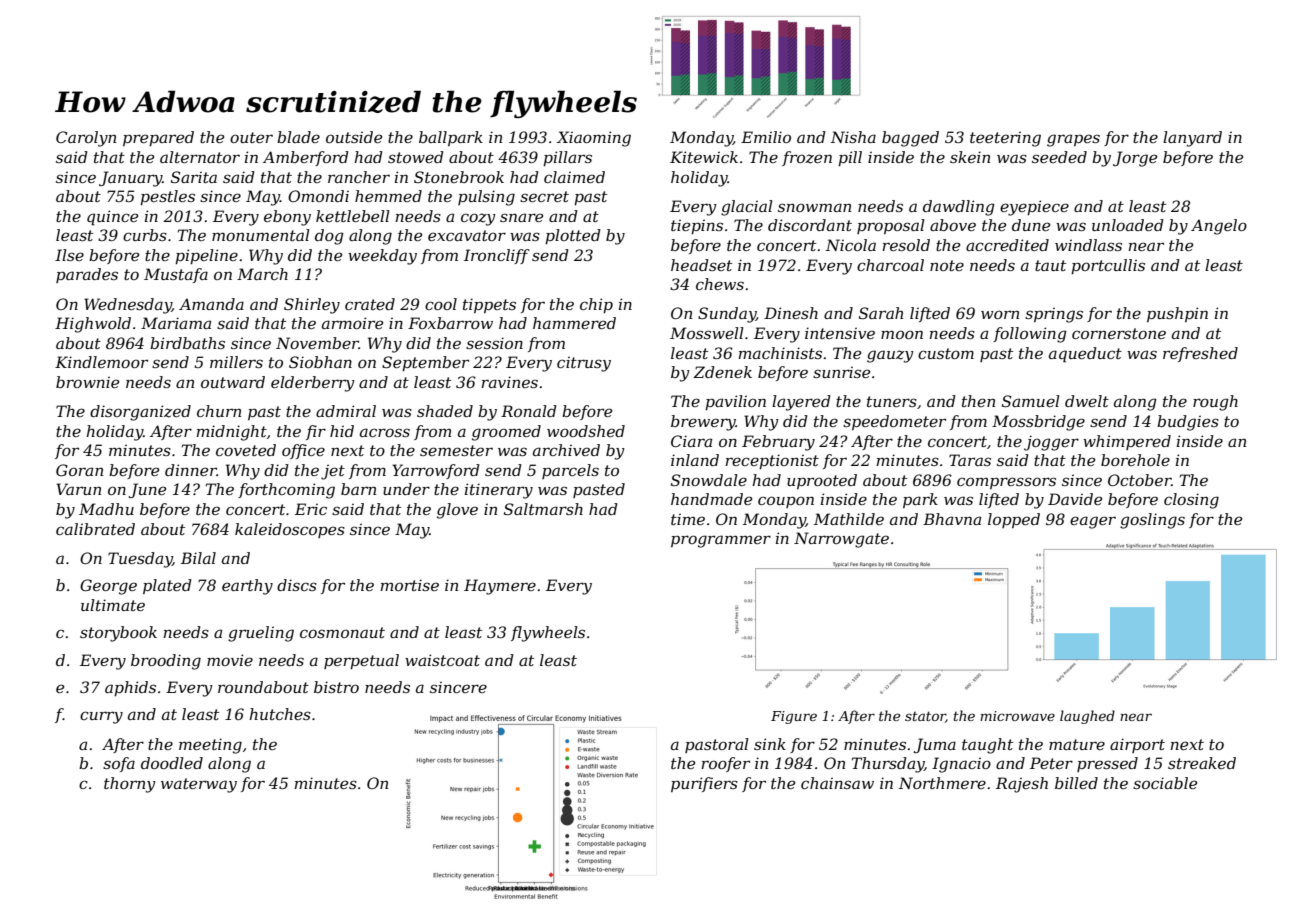  I want to click on Northmere, so click(942, 783).
